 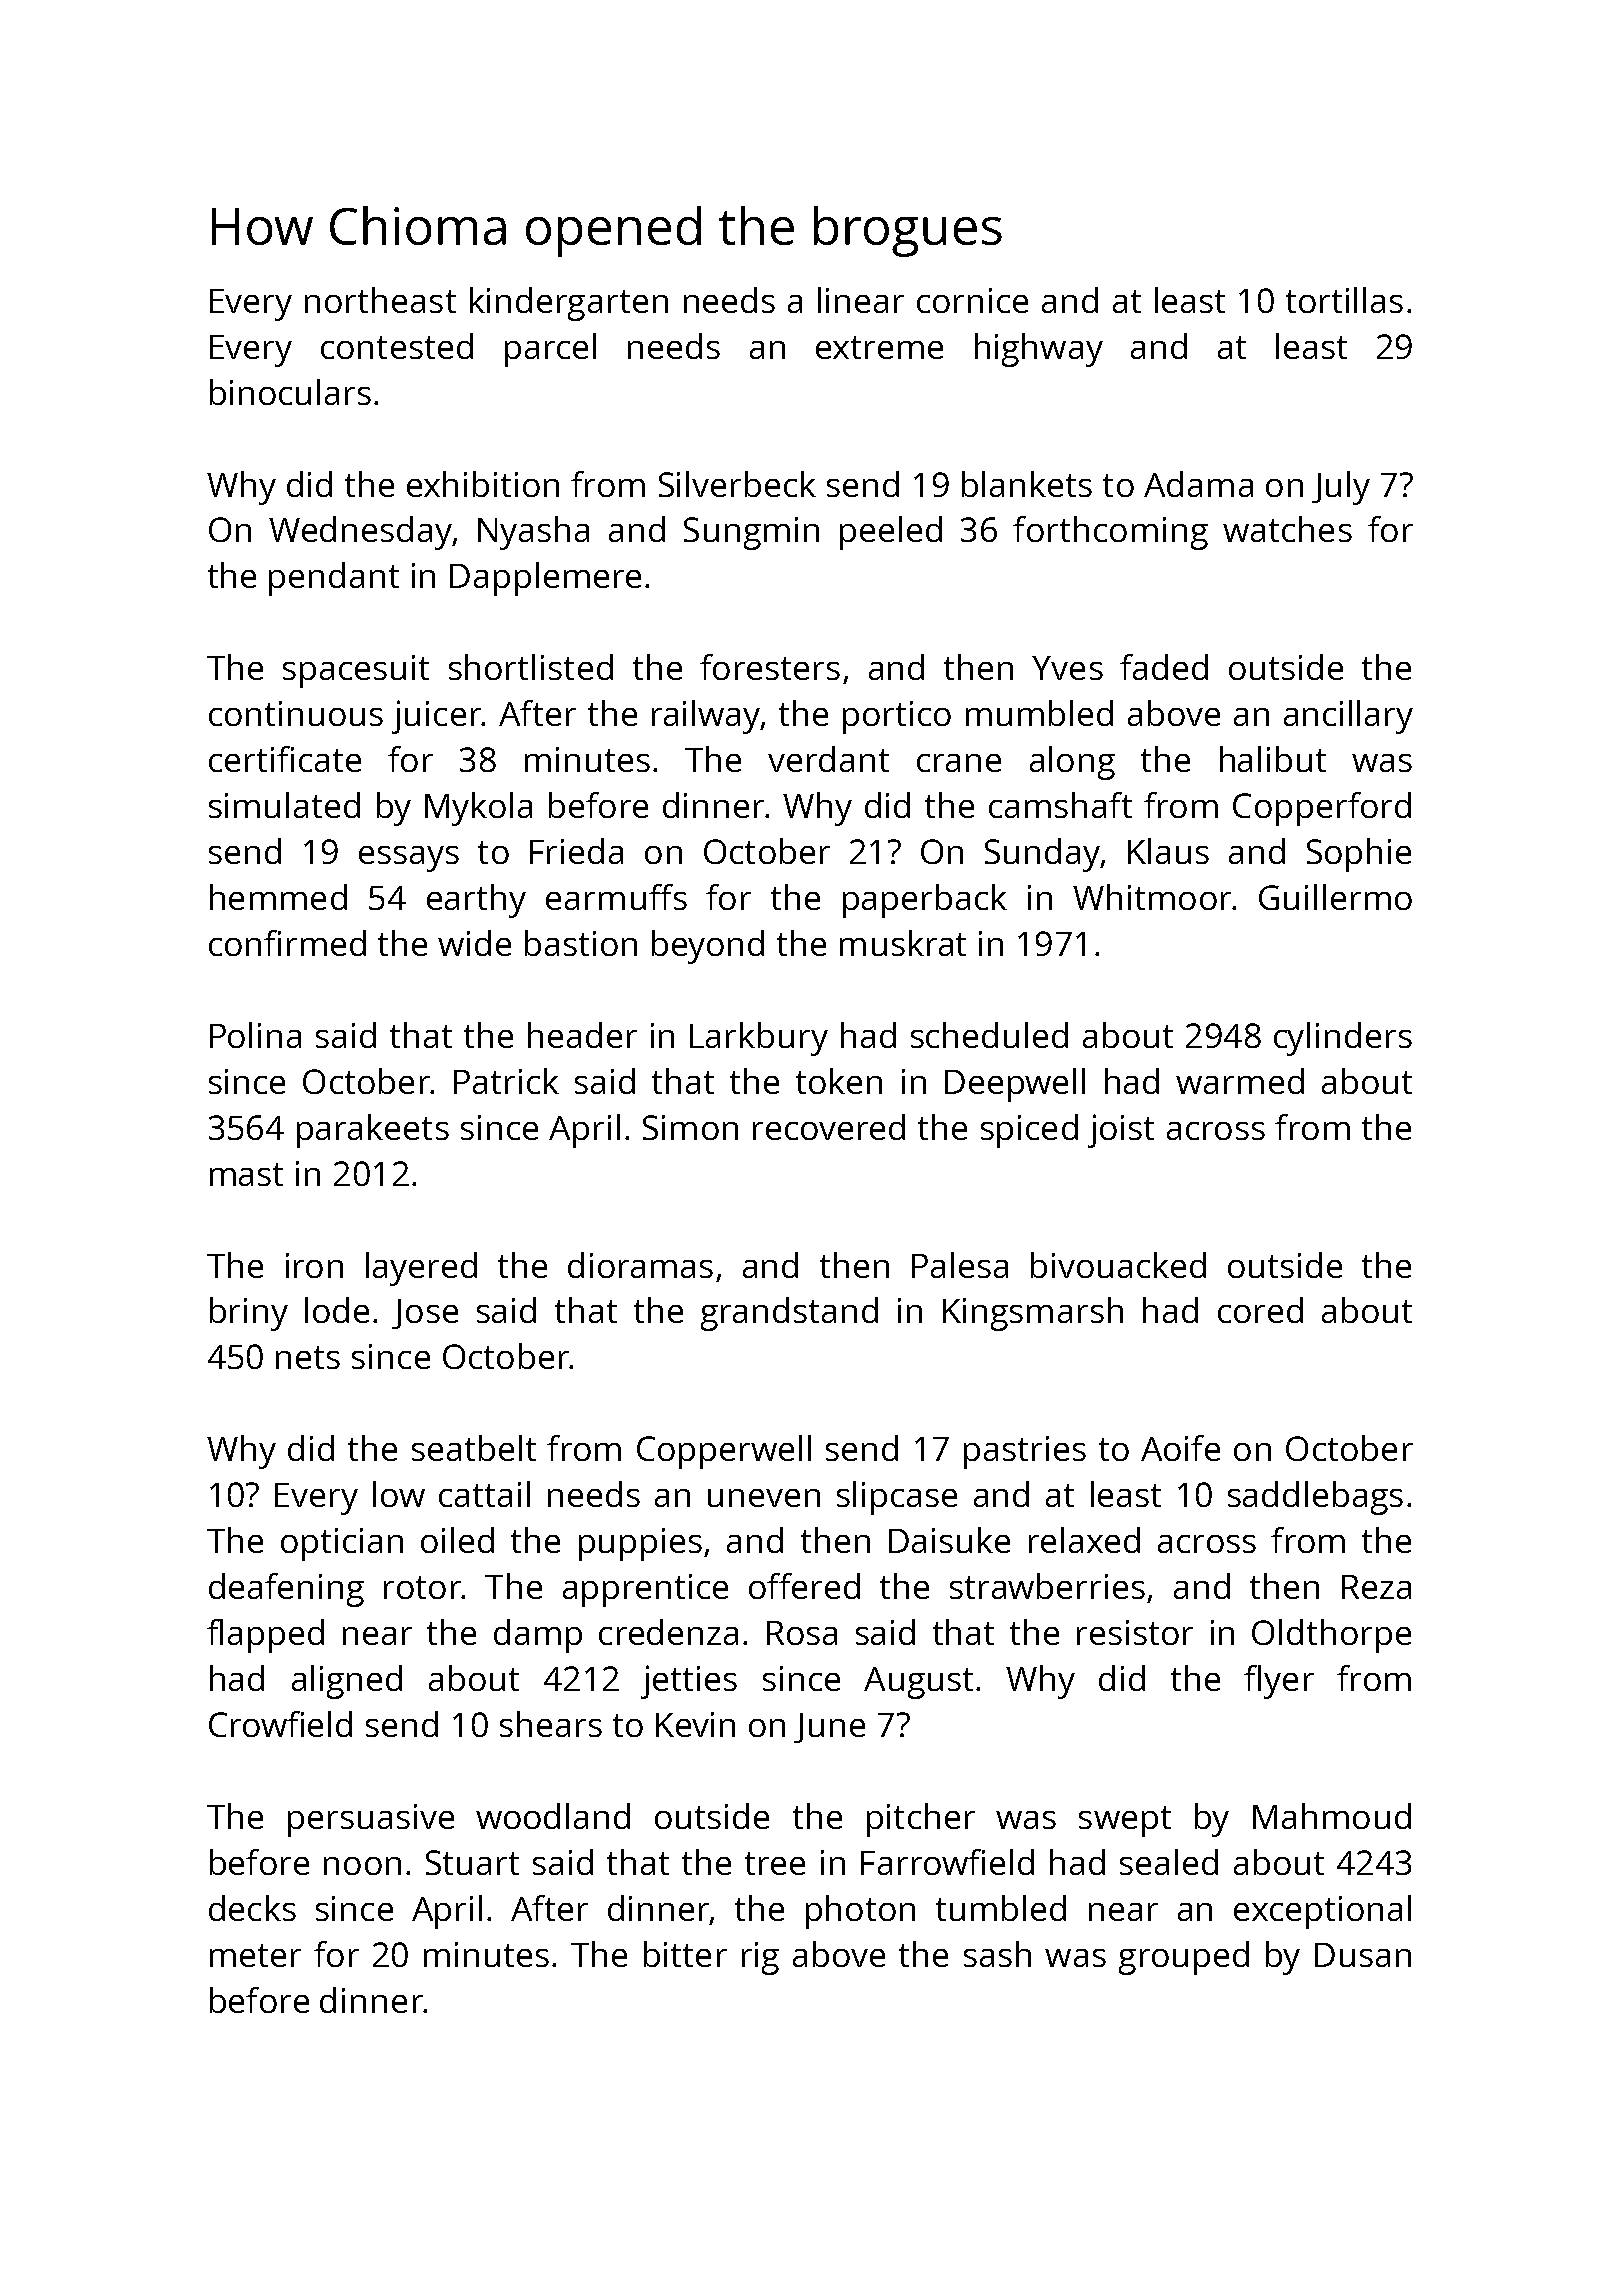 What do you see at coordinates (1240, 1081) in the page?
I see `warmed` at bounding box center [1240, 1081].
